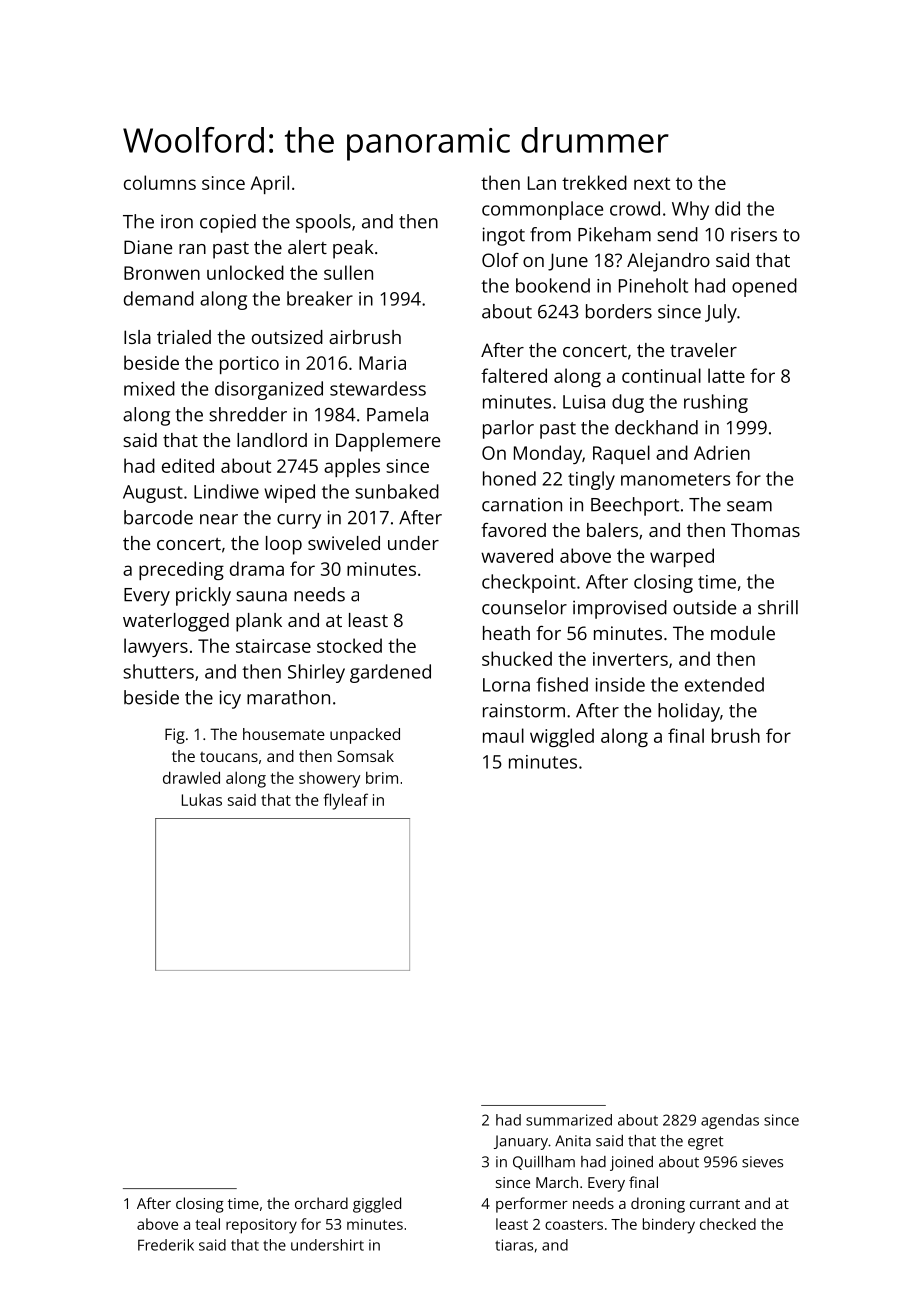 This screenshot has width=924, height=1308. Describe the element at coordinates (728, 1224) in the screenshot. I see `checked` at that location.
